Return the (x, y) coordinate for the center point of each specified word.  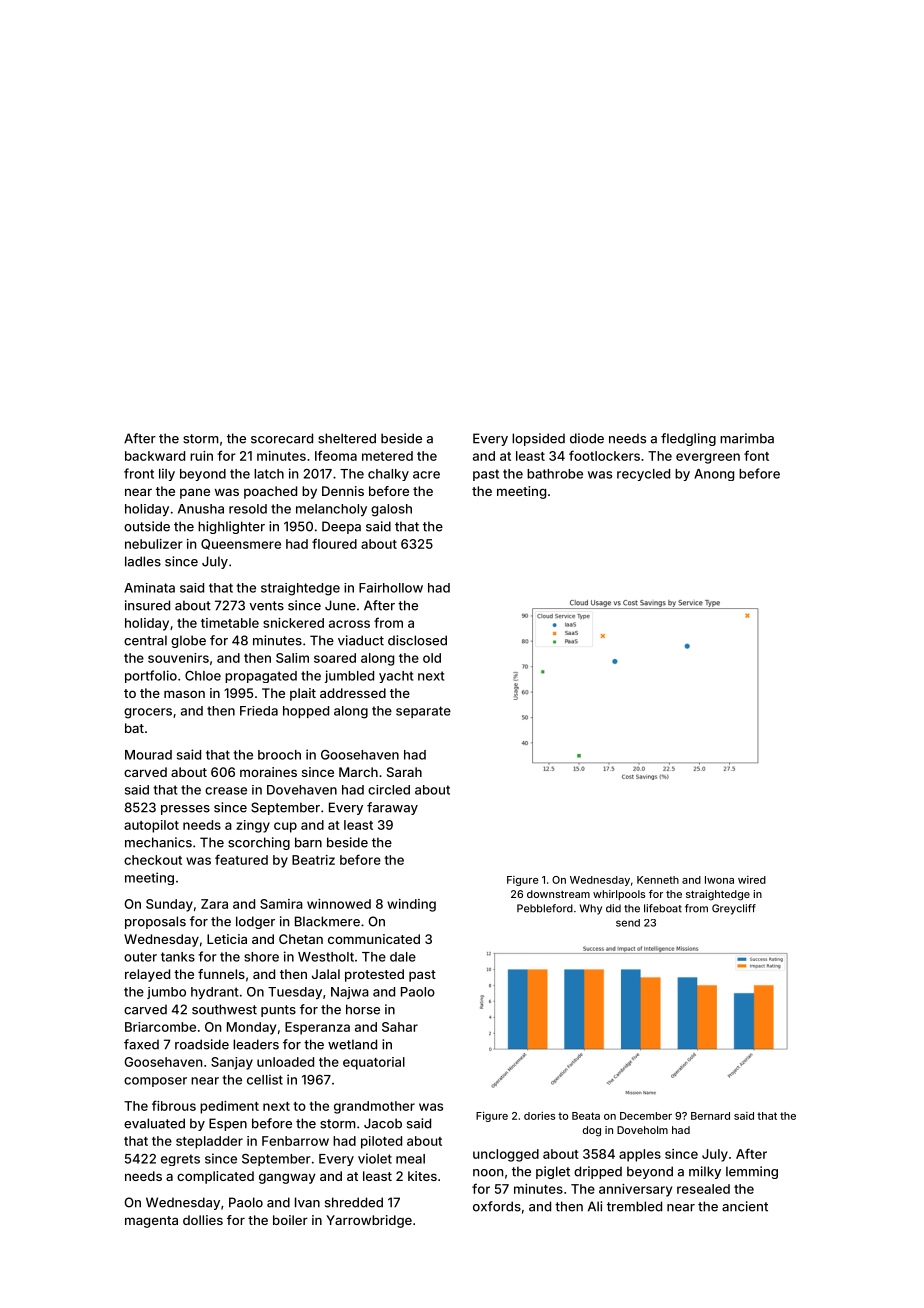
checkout (153, 860)
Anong (714, 475)
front (139, 473)
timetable (230, 623)
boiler (290, 1220)
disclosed (417, 640)
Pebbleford (545, 908)
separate (423, 712)
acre (426, 475)
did (613, 908)
